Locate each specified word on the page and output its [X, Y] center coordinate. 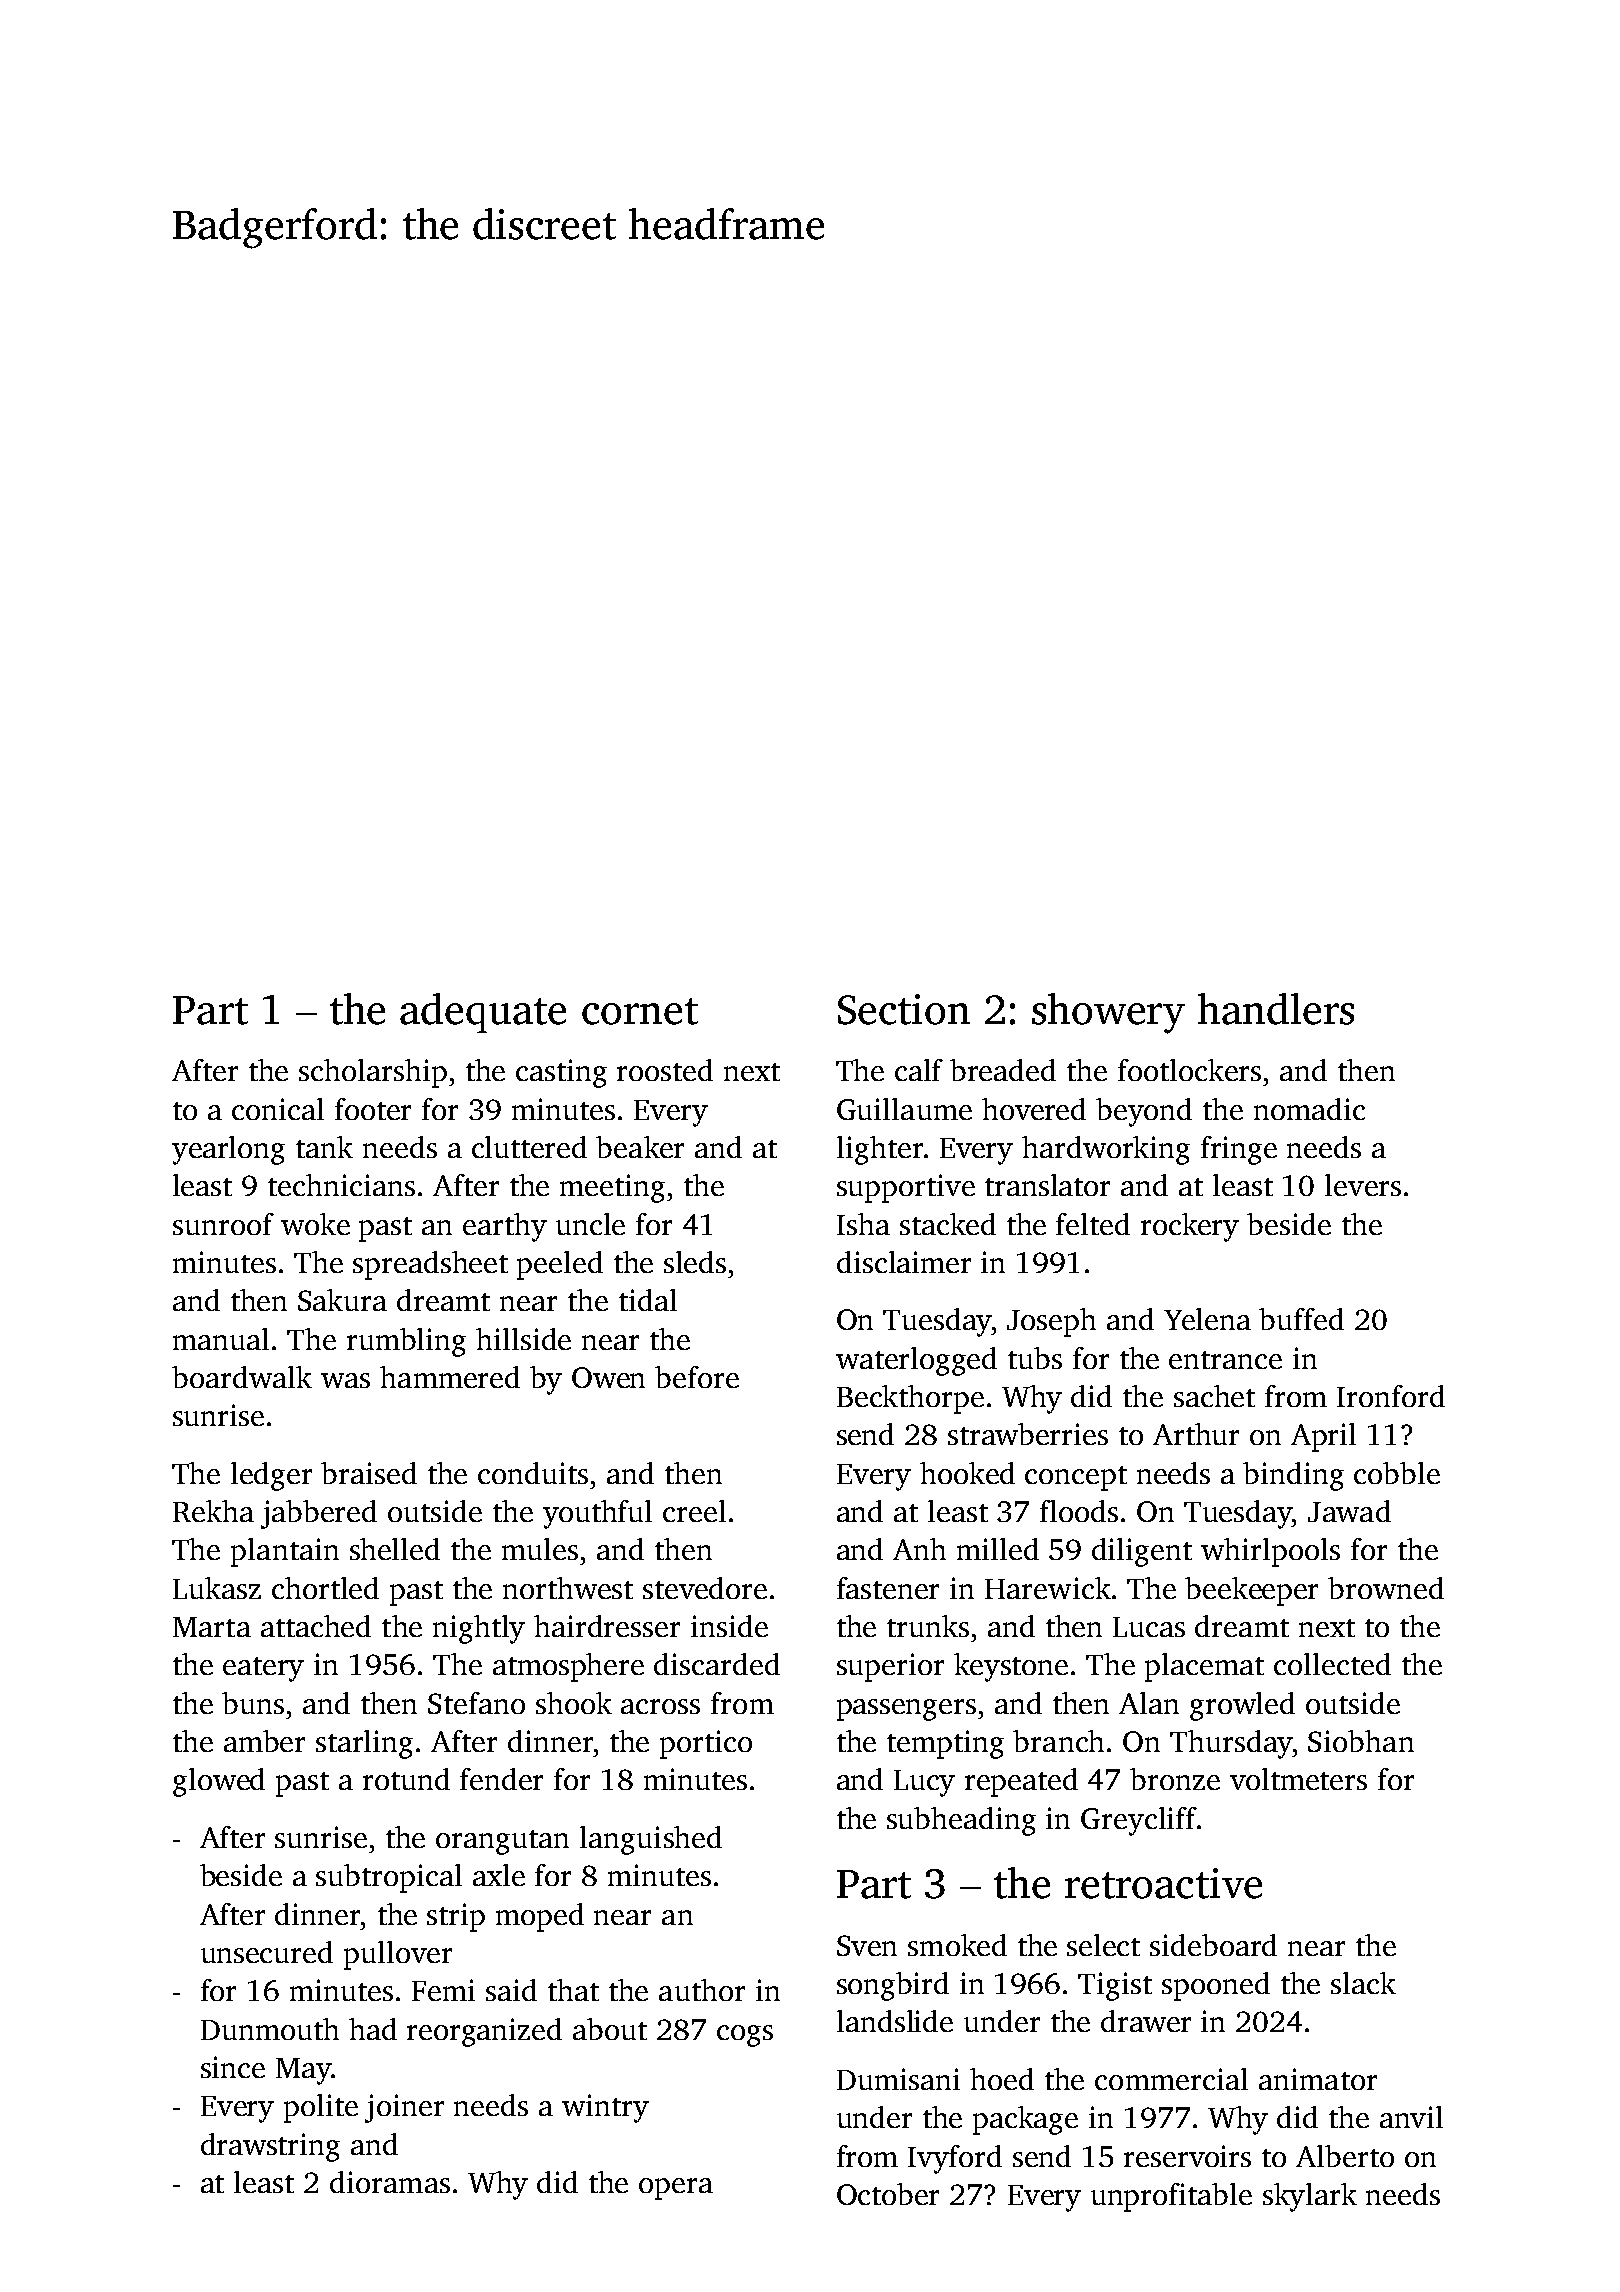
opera [676, 2189]
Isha [863, 1224]
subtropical [389, 1878]
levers [1363, 1185]
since [233, 2067]
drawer [1146, 2021]
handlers [1276, 1009]
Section [904, 1009]
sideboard [1213, 1945]
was [345, 1380]
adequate [483, 1013]
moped [540, 1917]
